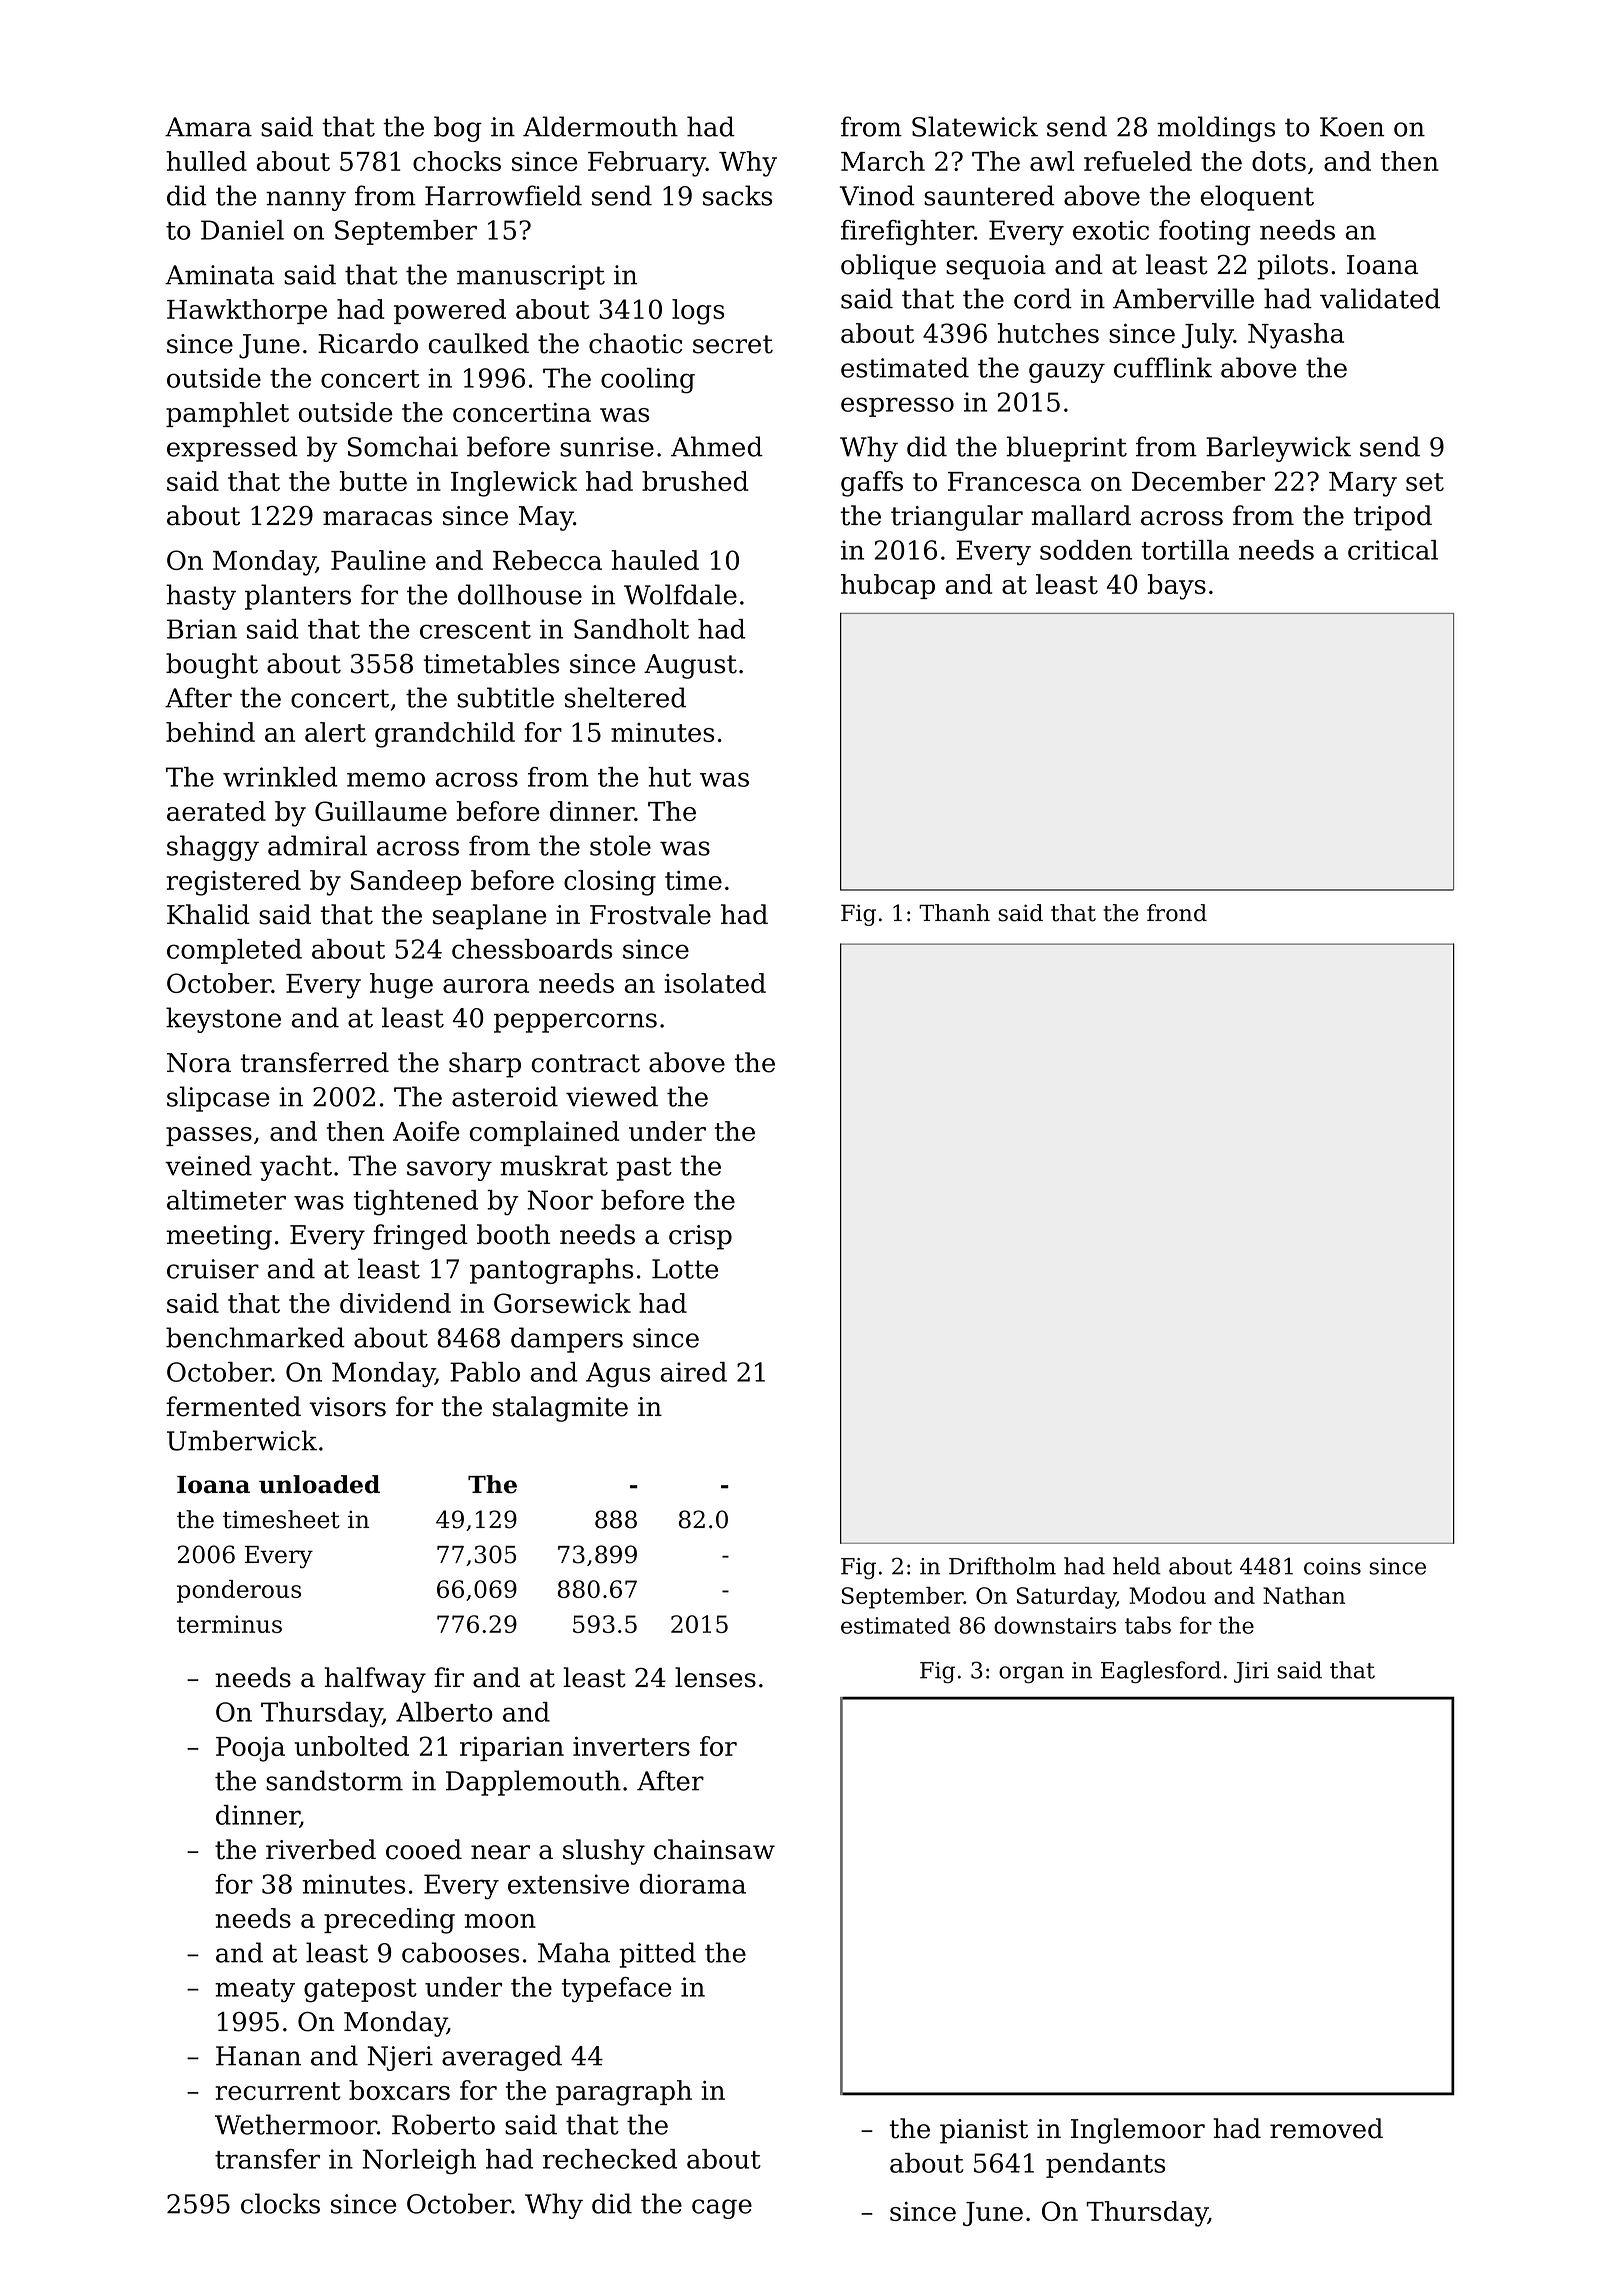 The image size is (1620, 2292). Describe the element at coordinates (695, 481) in the screenshot. I see `brushed` at that location.
